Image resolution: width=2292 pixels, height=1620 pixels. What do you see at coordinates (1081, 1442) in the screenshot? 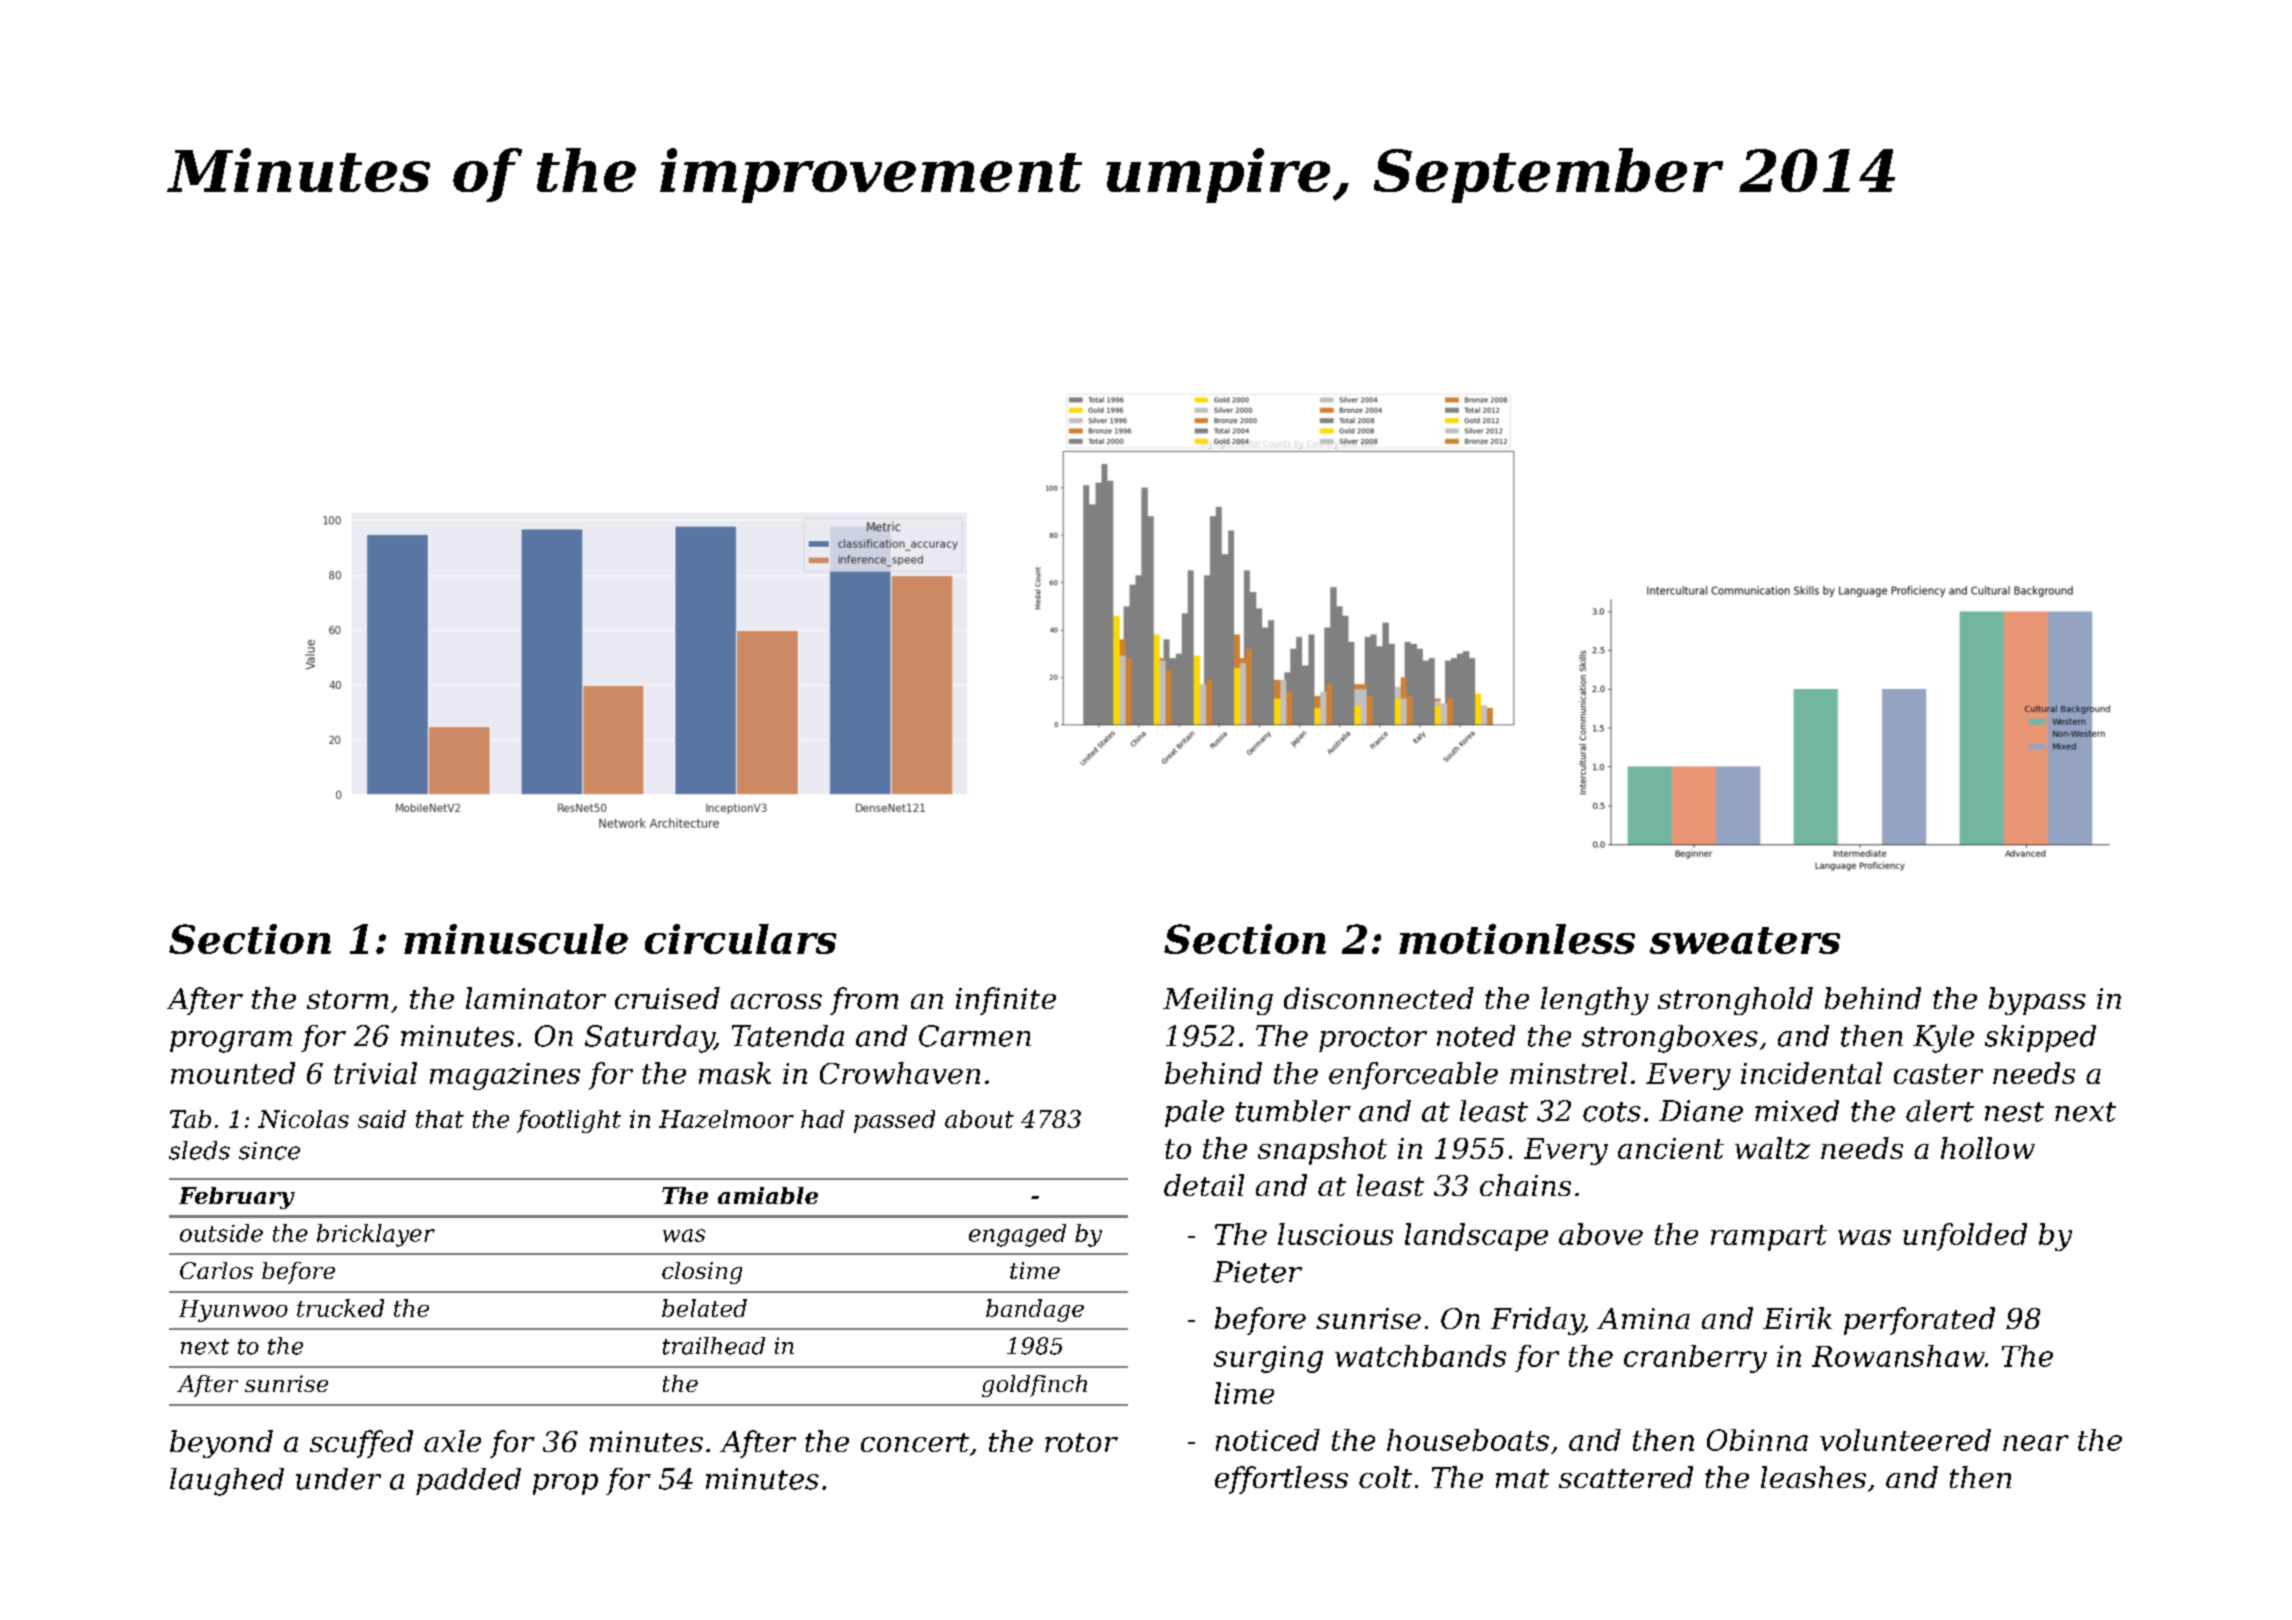
I see `rotor` at bounding box center [1081, 1442].
